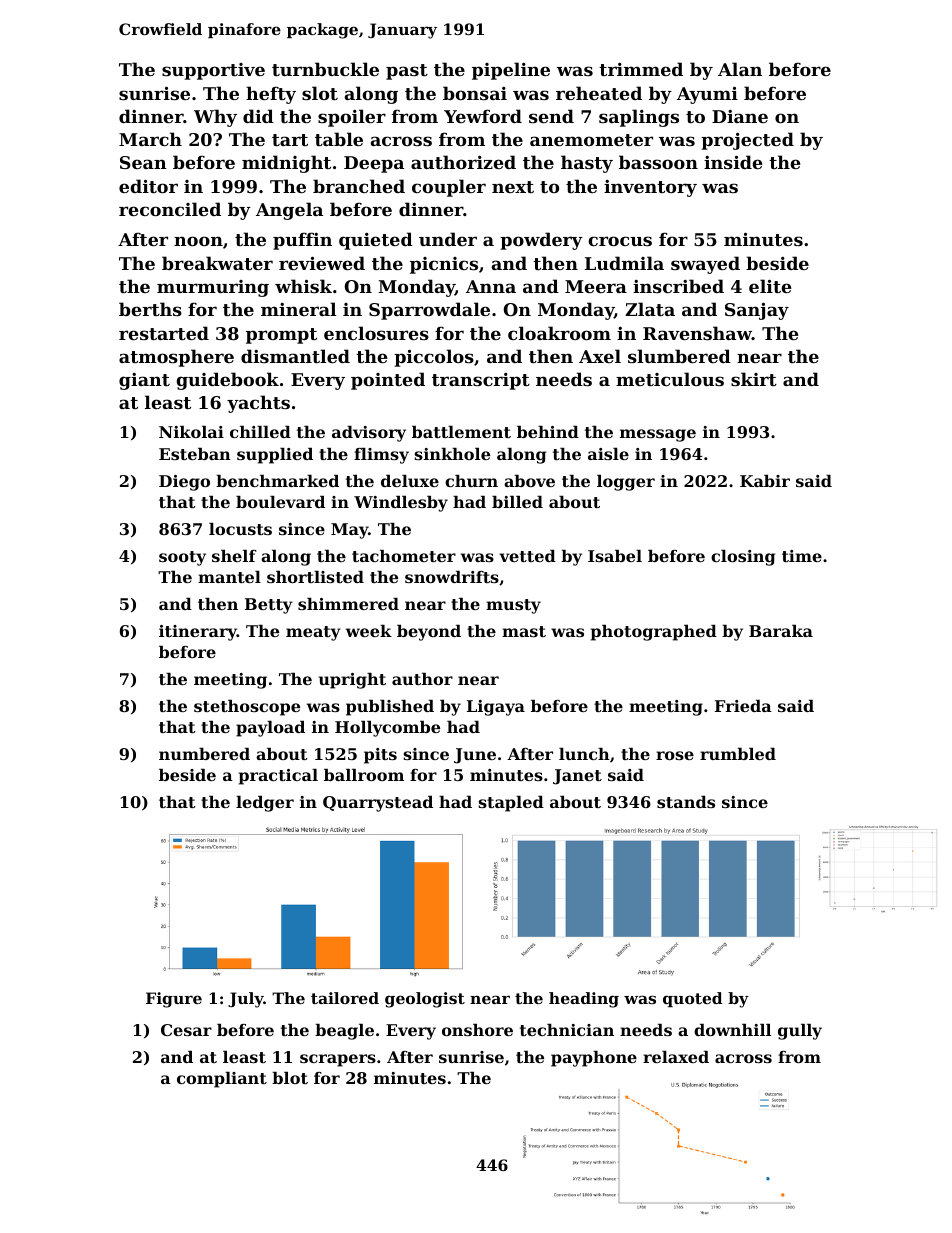 This screenshot has width=952, height=1233. I want to click on published, so click(390, 708).
